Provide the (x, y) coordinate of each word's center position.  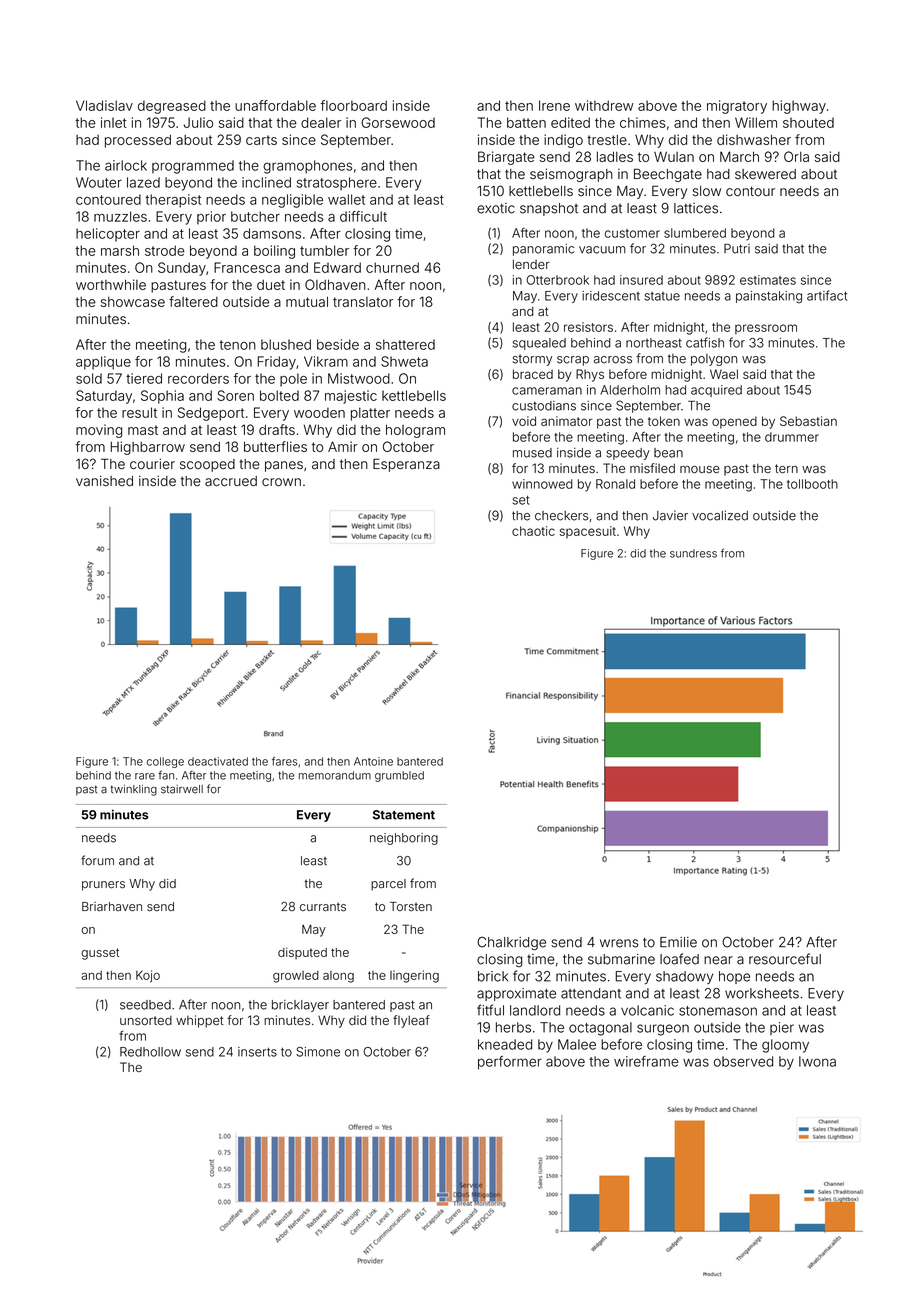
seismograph (571, 175)
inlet (114, 122)
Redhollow (150, 1052)
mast (143, 430)
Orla (796, 156)
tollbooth (812, 484)
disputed (302, 953)
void (524, 421)
